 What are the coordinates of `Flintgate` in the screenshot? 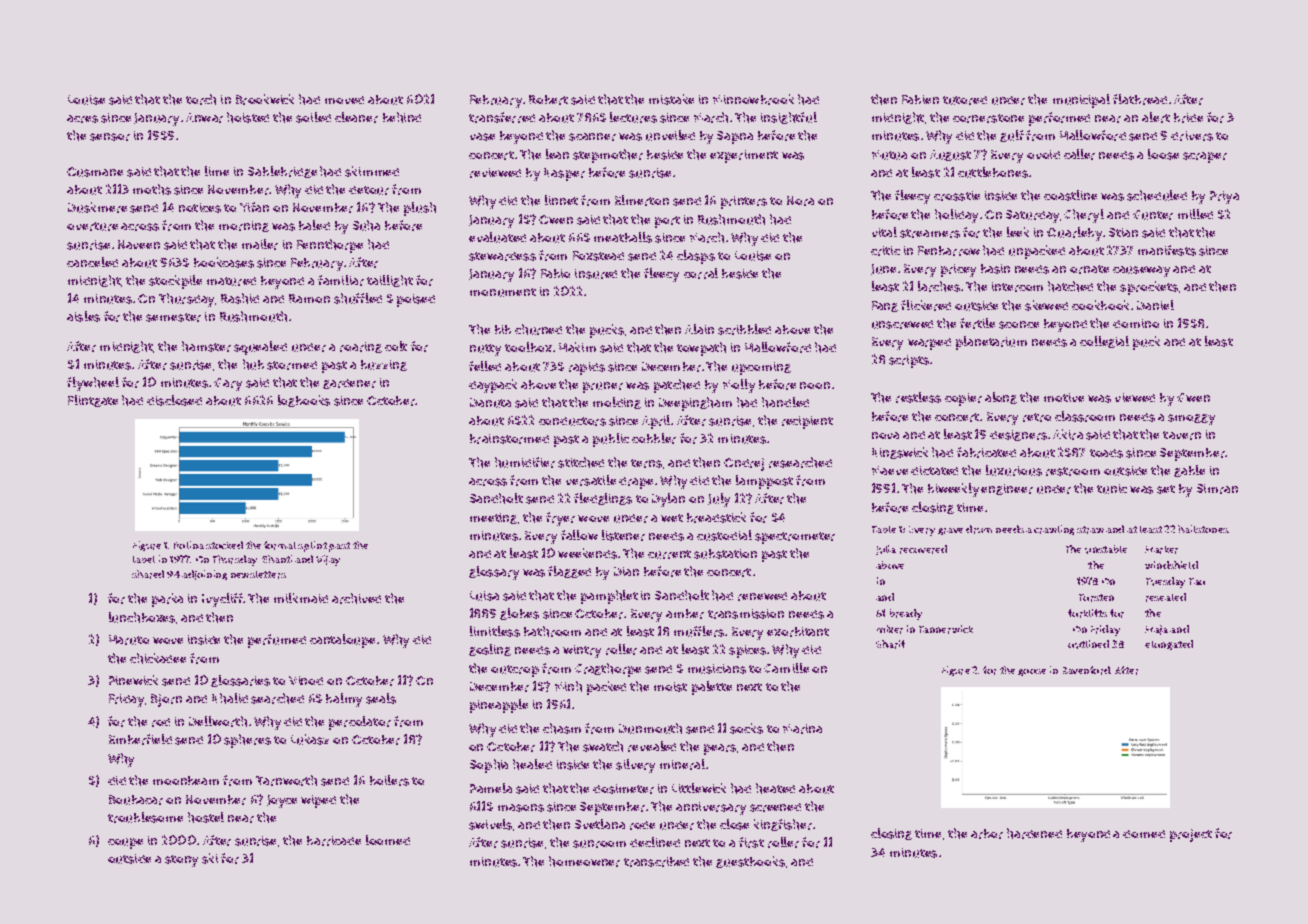 It's located at (93, 401).
